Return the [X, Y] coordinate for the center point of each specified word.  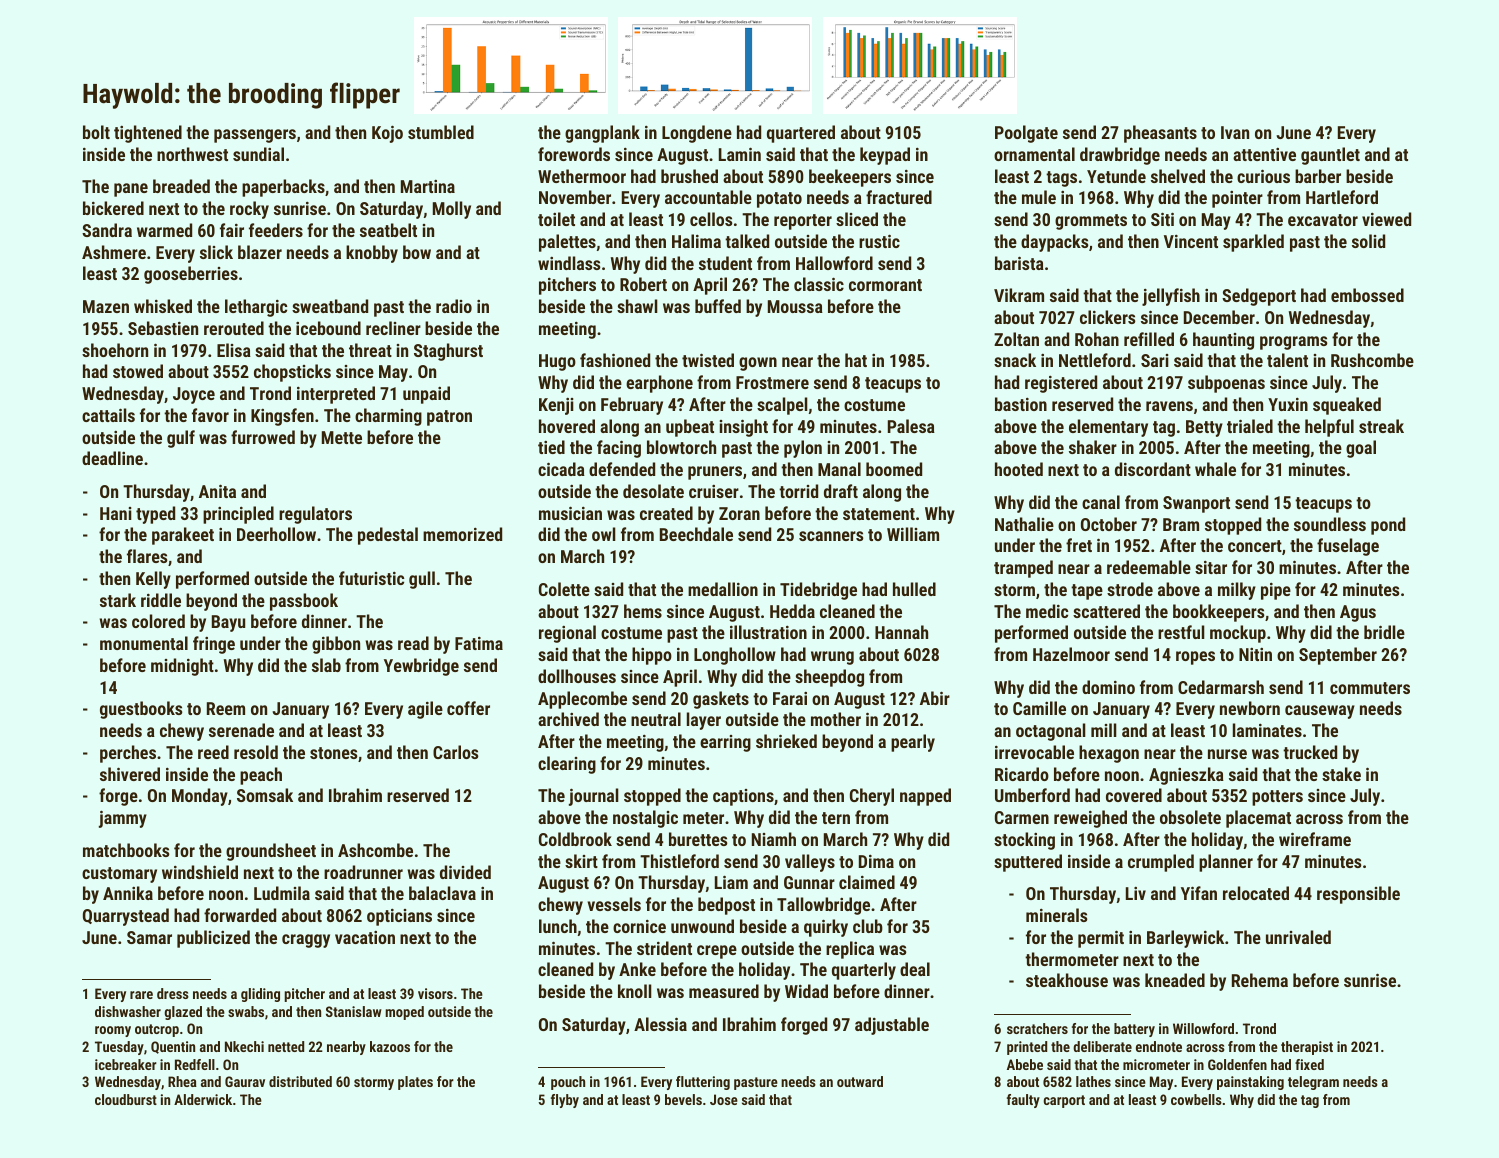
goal [1361, 449]
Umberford [1032, 795]
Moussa [795, 306]
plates [415, 1083]
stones [333, 753]
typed [155, 515]
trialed [1250, 426]
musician [570, 513]
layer [704, 721]
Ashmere [114, 252]
